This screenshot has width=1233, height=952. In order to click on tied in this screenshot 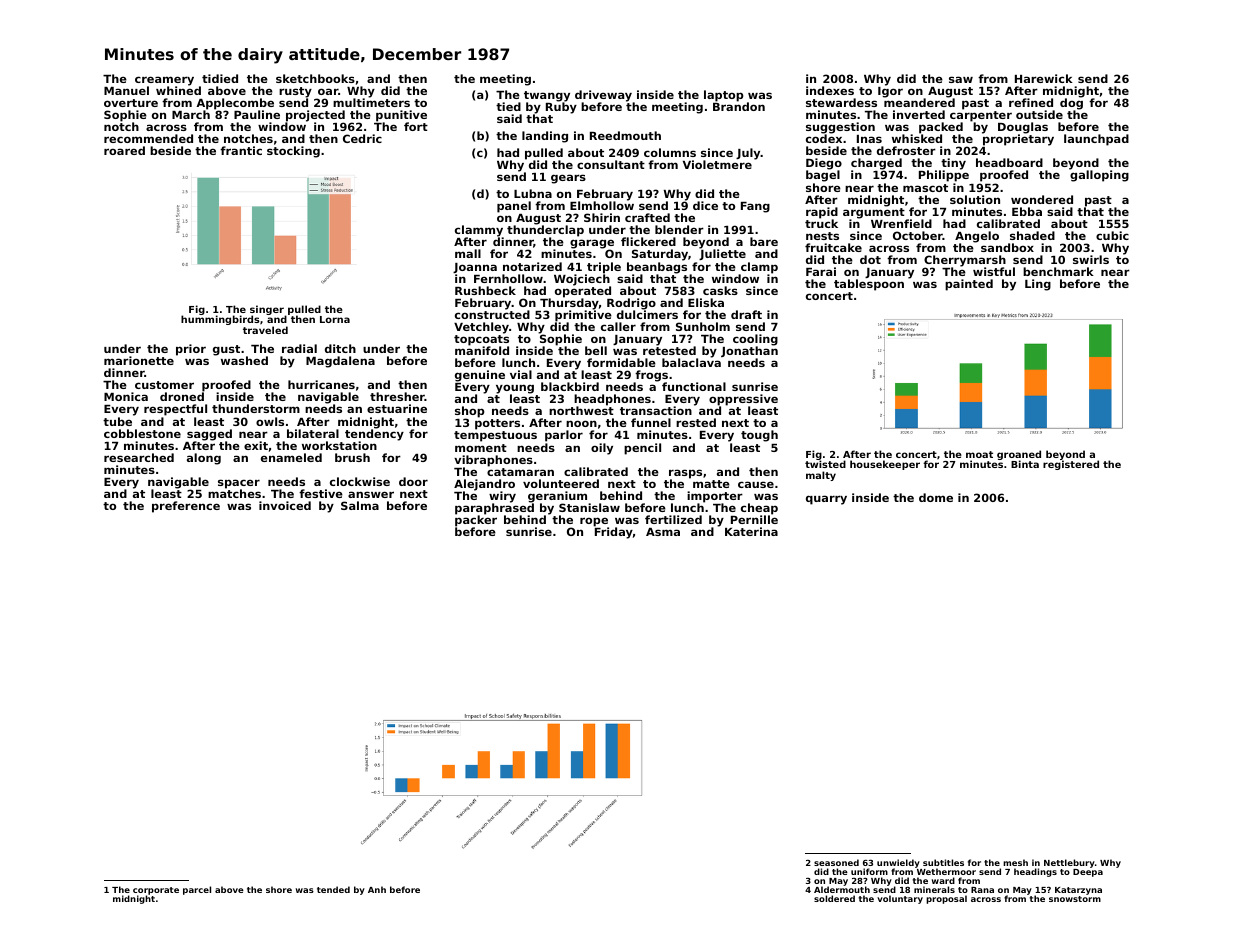, I will do `click(508, 106)`.
